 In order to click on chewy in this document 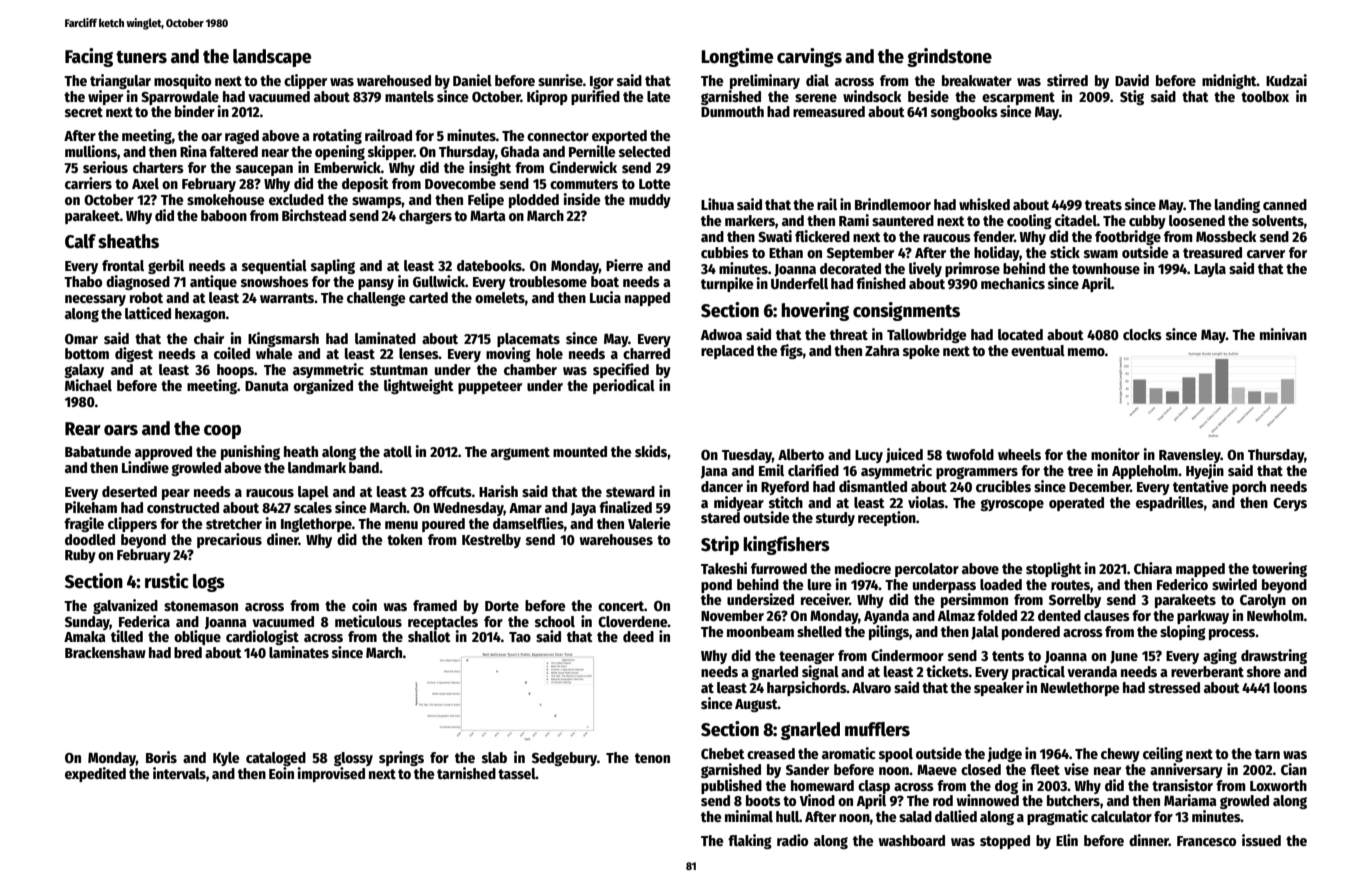, I will do `click(1120, 755)`.
